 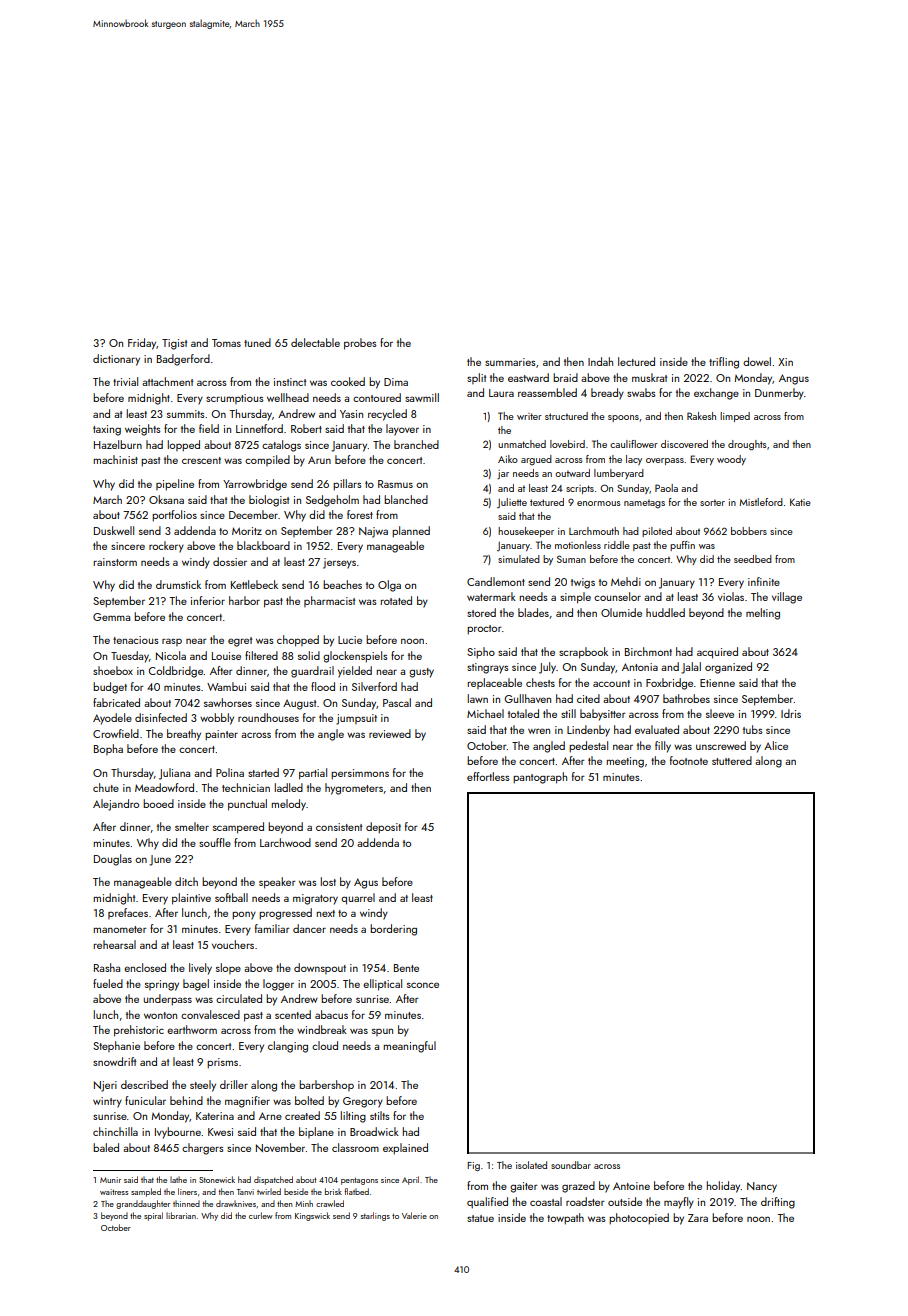 I want to click on meeting, so click(x=625, y=762).
